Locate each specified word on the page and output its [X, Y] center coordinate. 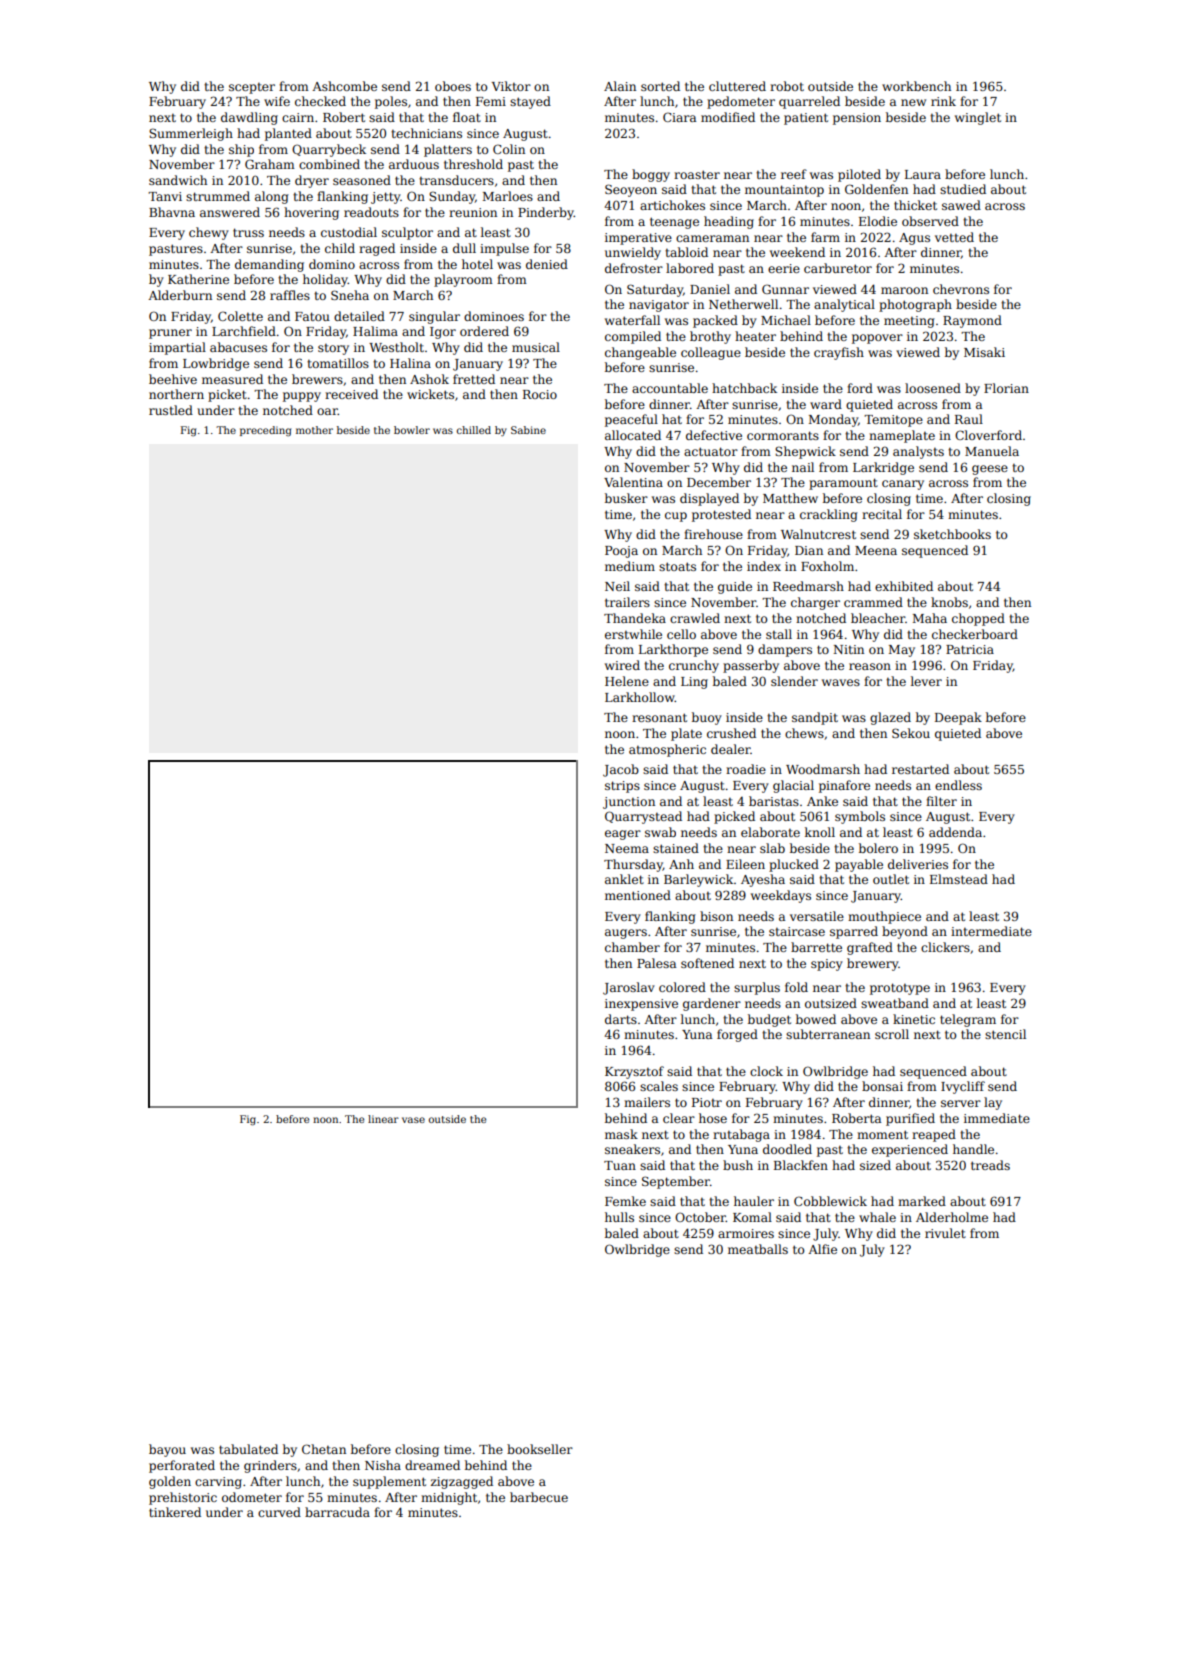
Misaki [984, 352]
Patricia [970, 649]
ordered [484, 331]
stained [676, 848]
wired [622, 665]
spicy [827, 965]
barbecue [539, 1497]
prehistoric [183, 1498]
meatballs [758, 1249]
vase [413, 1120]
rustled [171, 410]
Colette [240, 316]
